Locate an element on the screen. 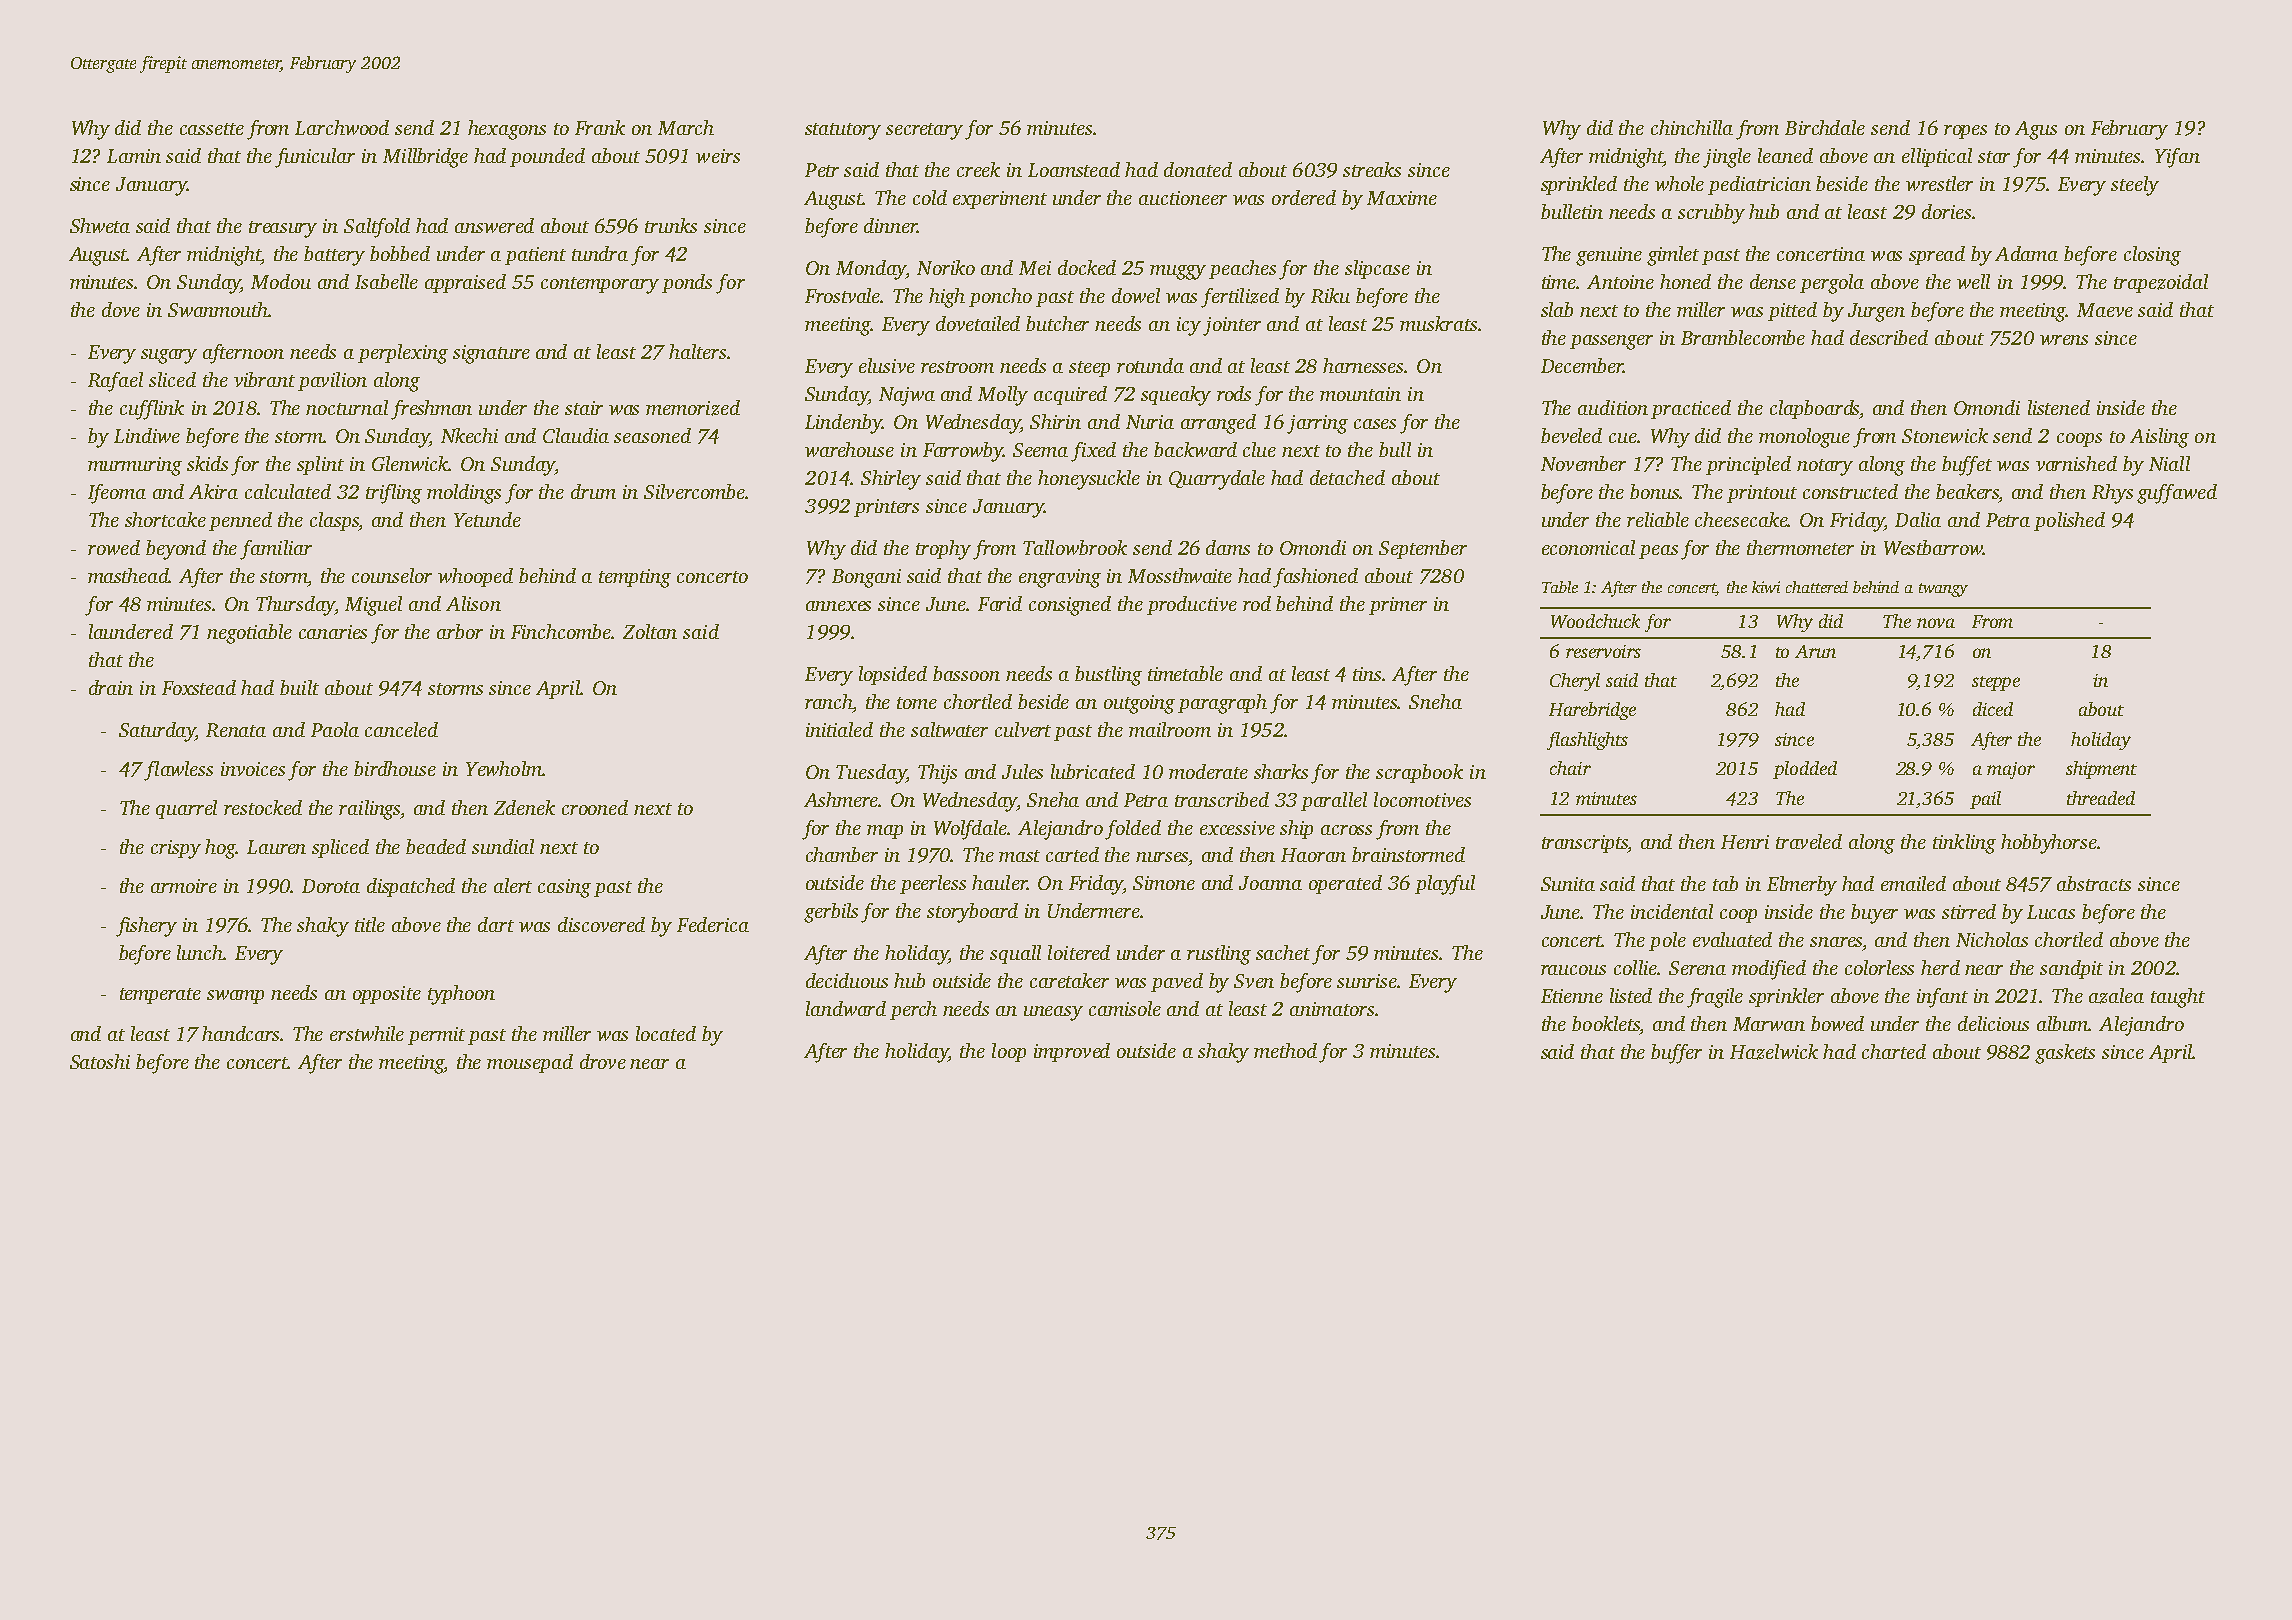 The width and height of the screenshot is (2292, 1620). nova is located at coordinates (1936, 623).
